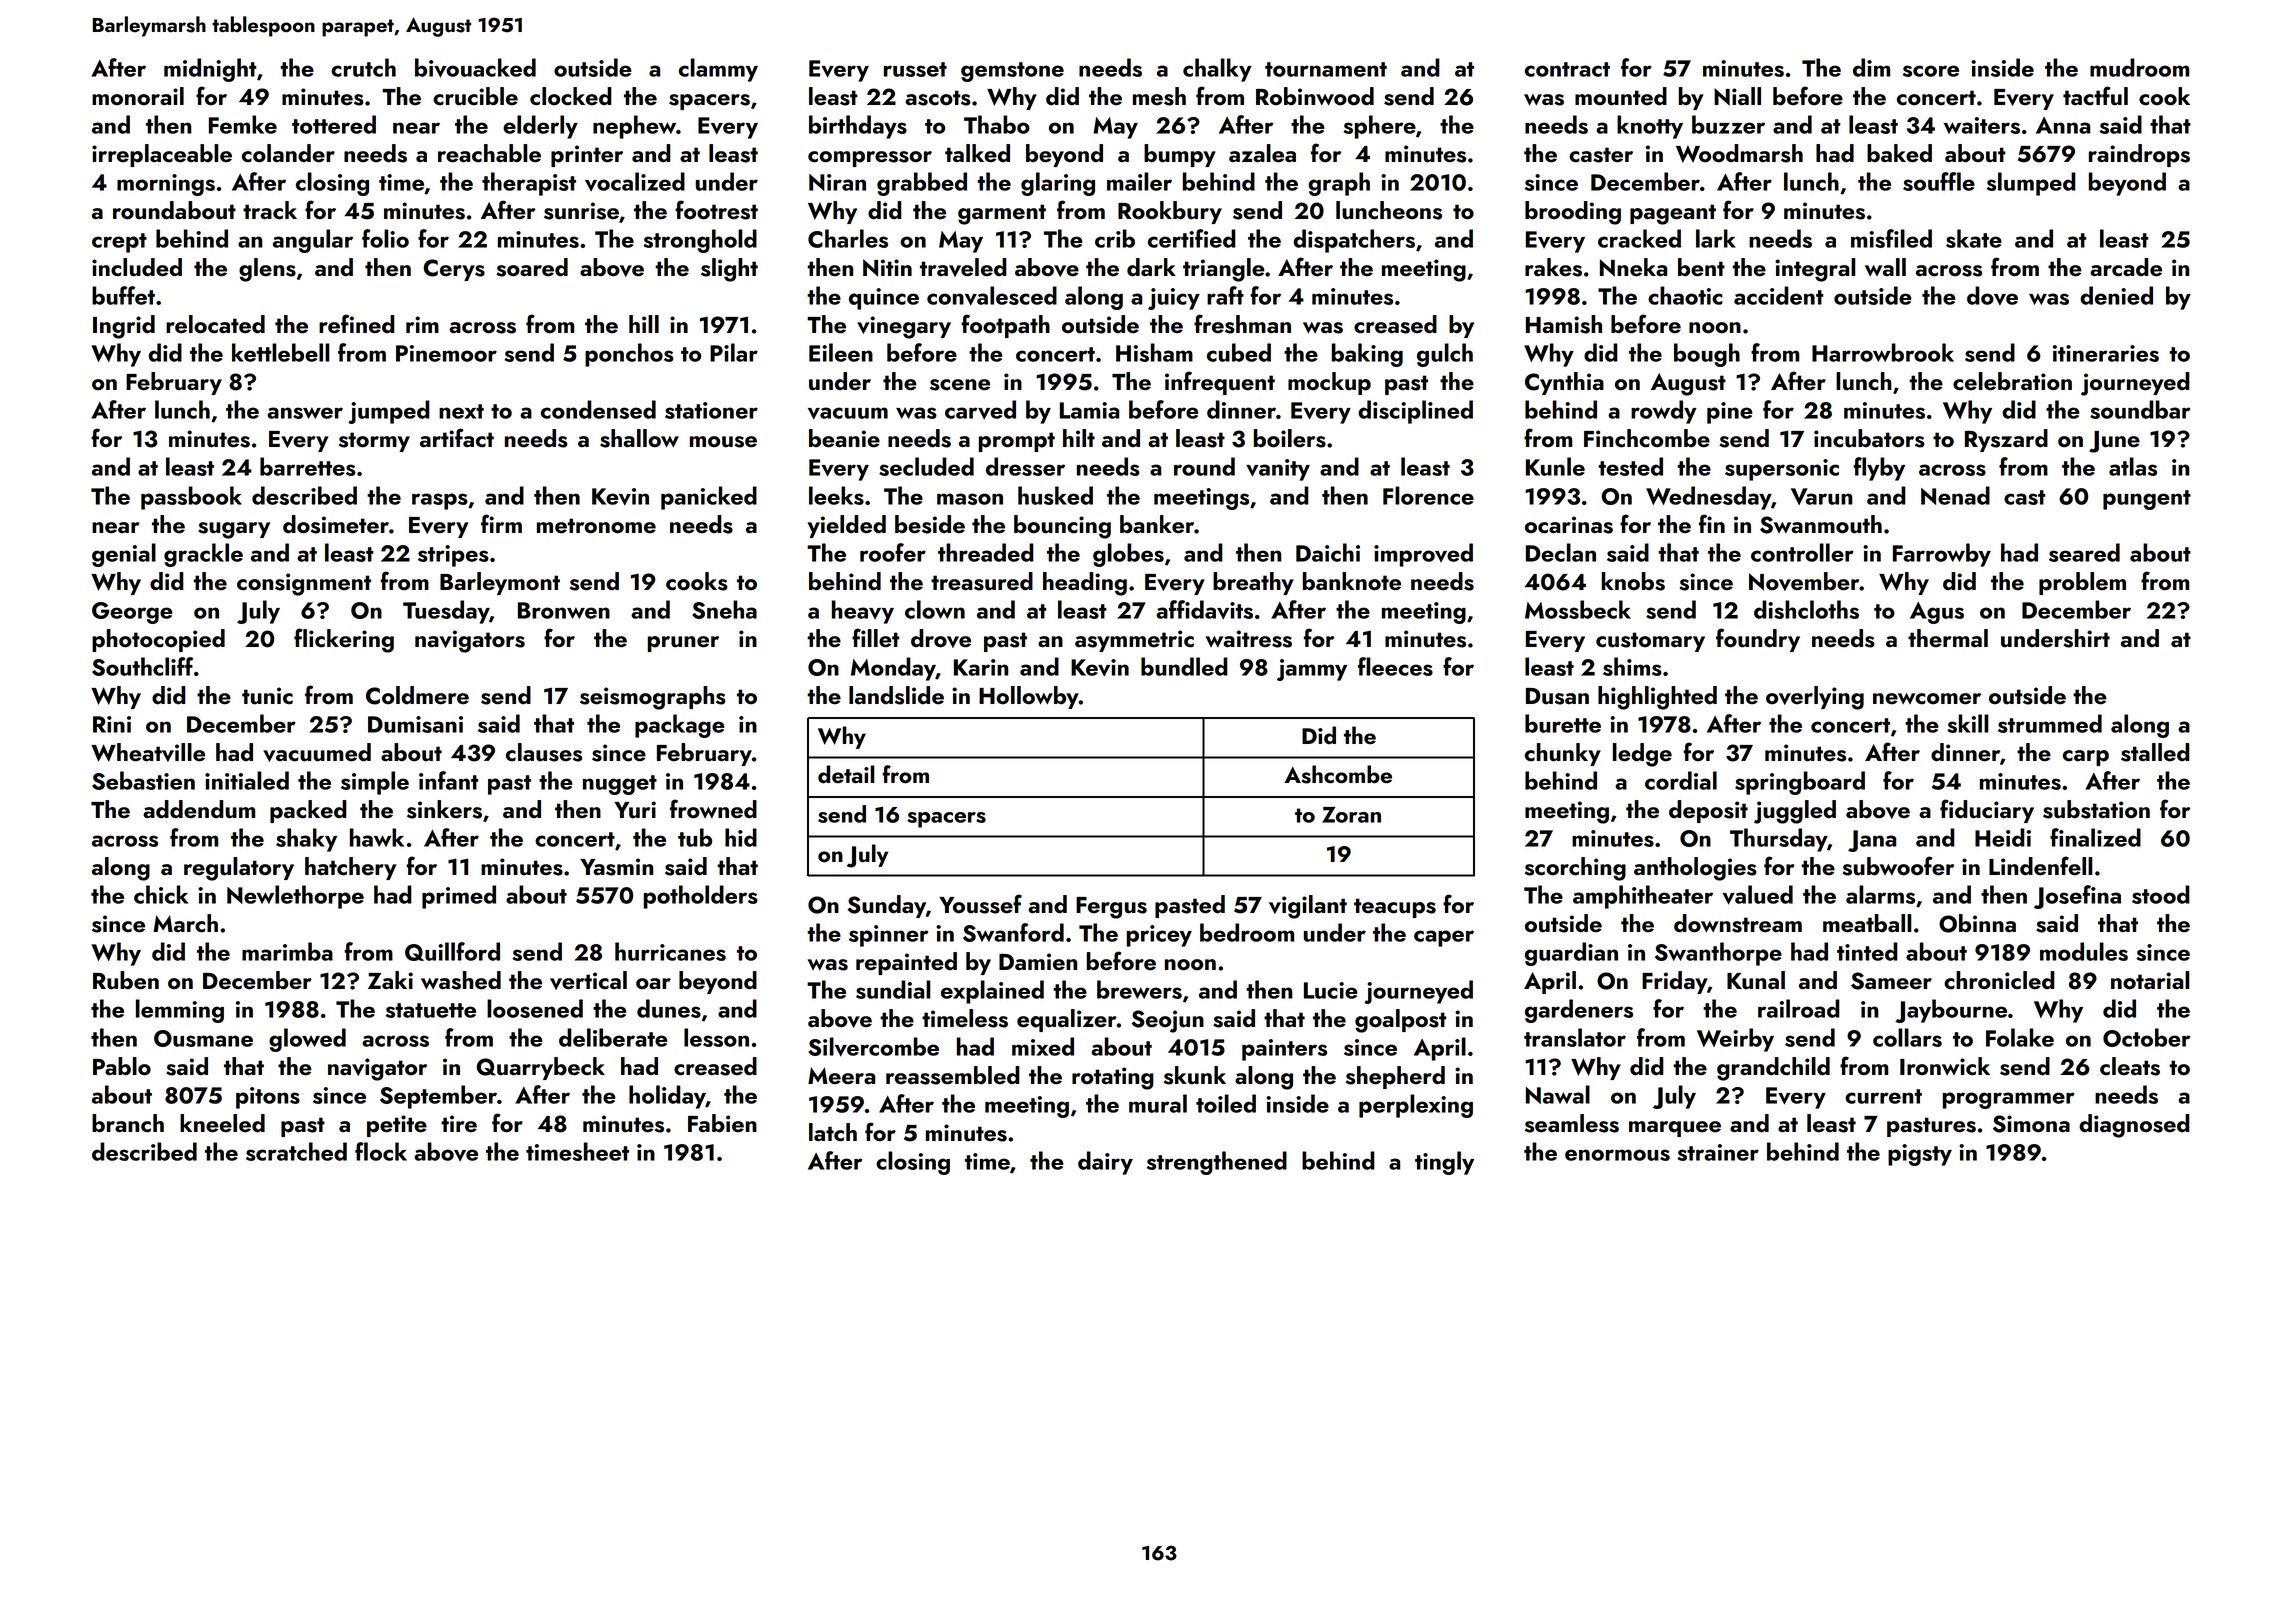 Image resolution: width=2282 pixels, height=1614 pixels. What do you see at coordinates (1338, 774) in the image?
I see `Ashcombe` at bounding box center [1338, 774].
